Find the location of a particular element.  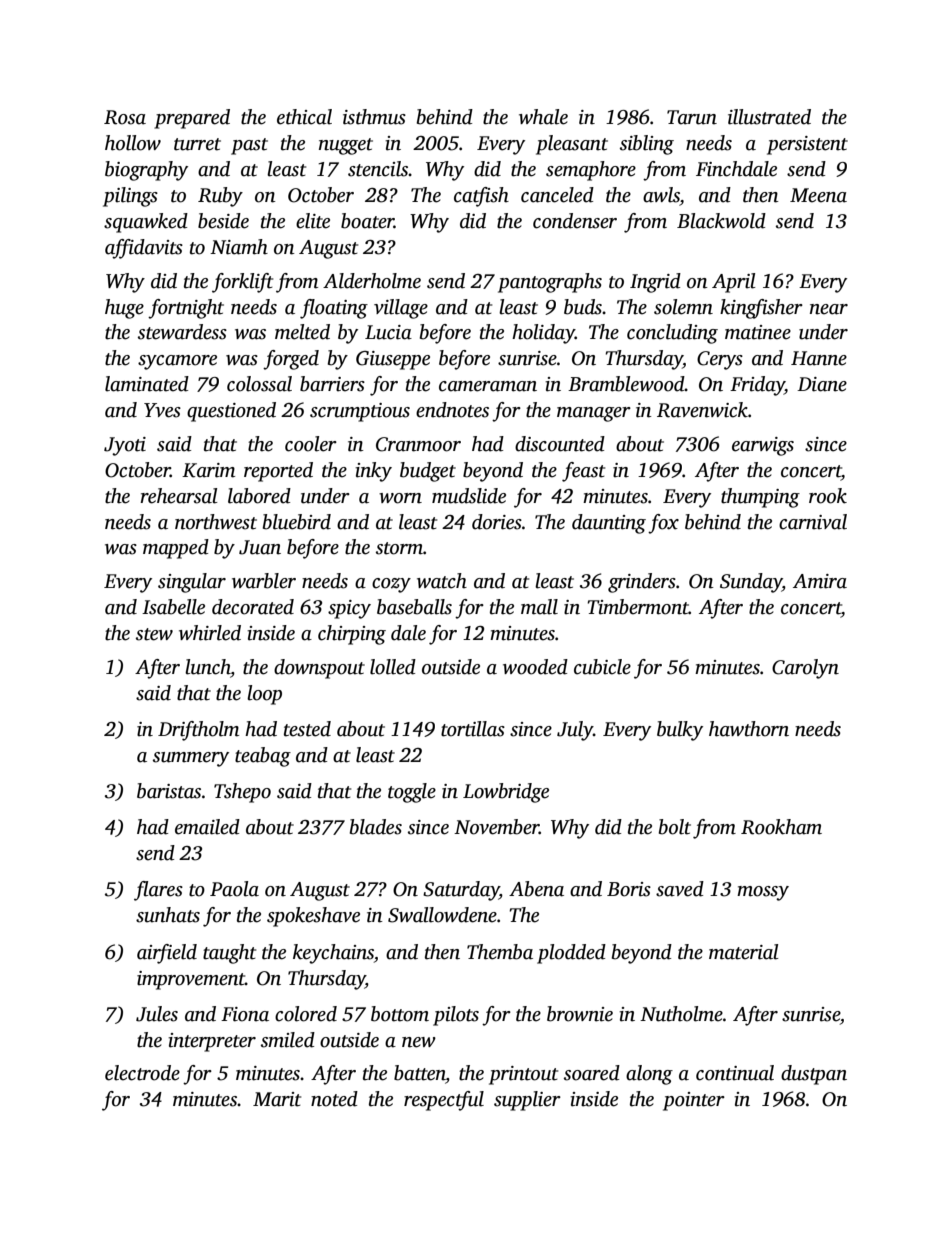

noted is located at coordinates (334, 1099).
